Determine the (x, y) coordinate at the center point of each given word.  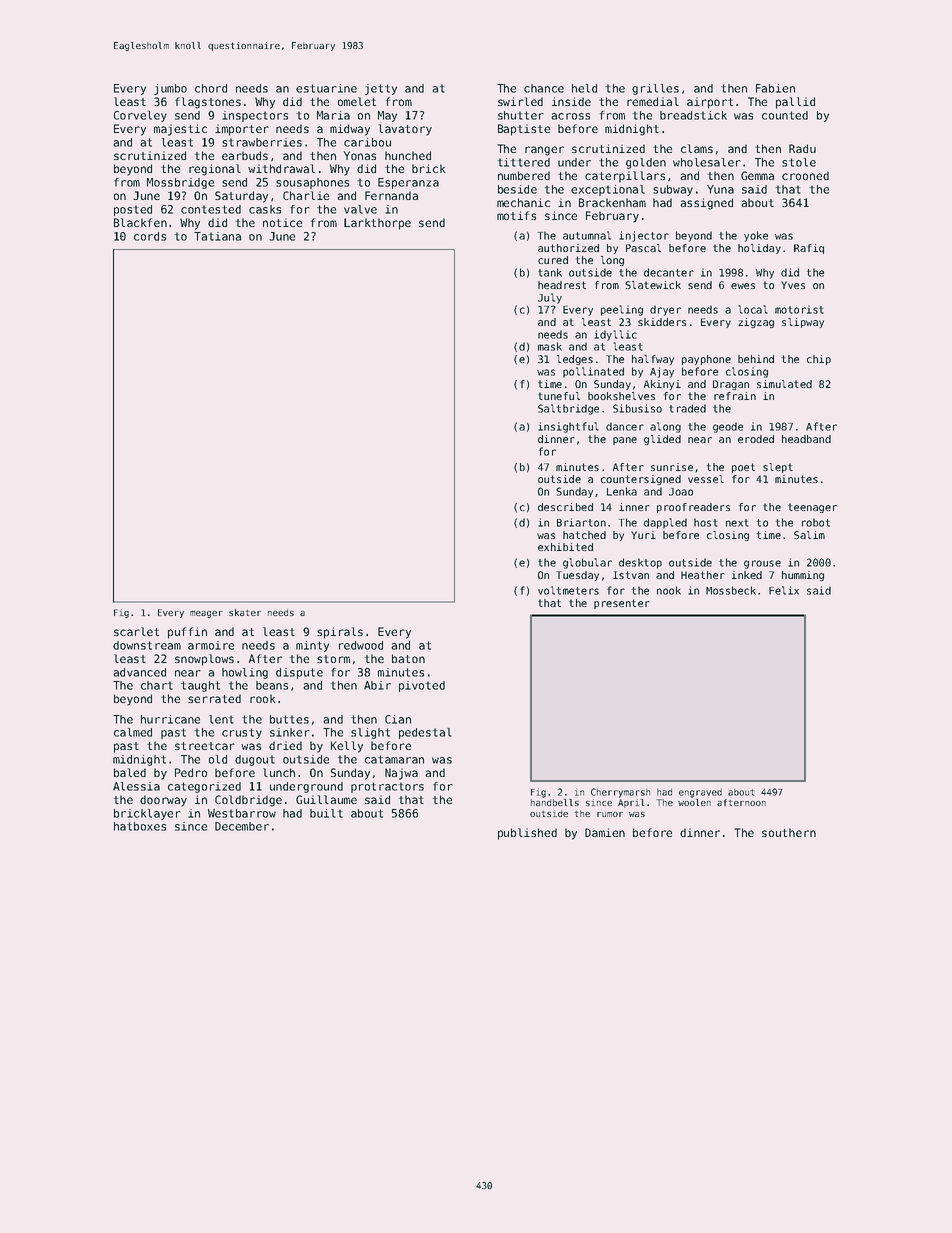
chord (211, 88)
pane (625, 441)
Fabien (775, 88)
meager (206, 614)
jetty (381, 89)
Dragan (731, 385)
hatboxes (140, 826)
